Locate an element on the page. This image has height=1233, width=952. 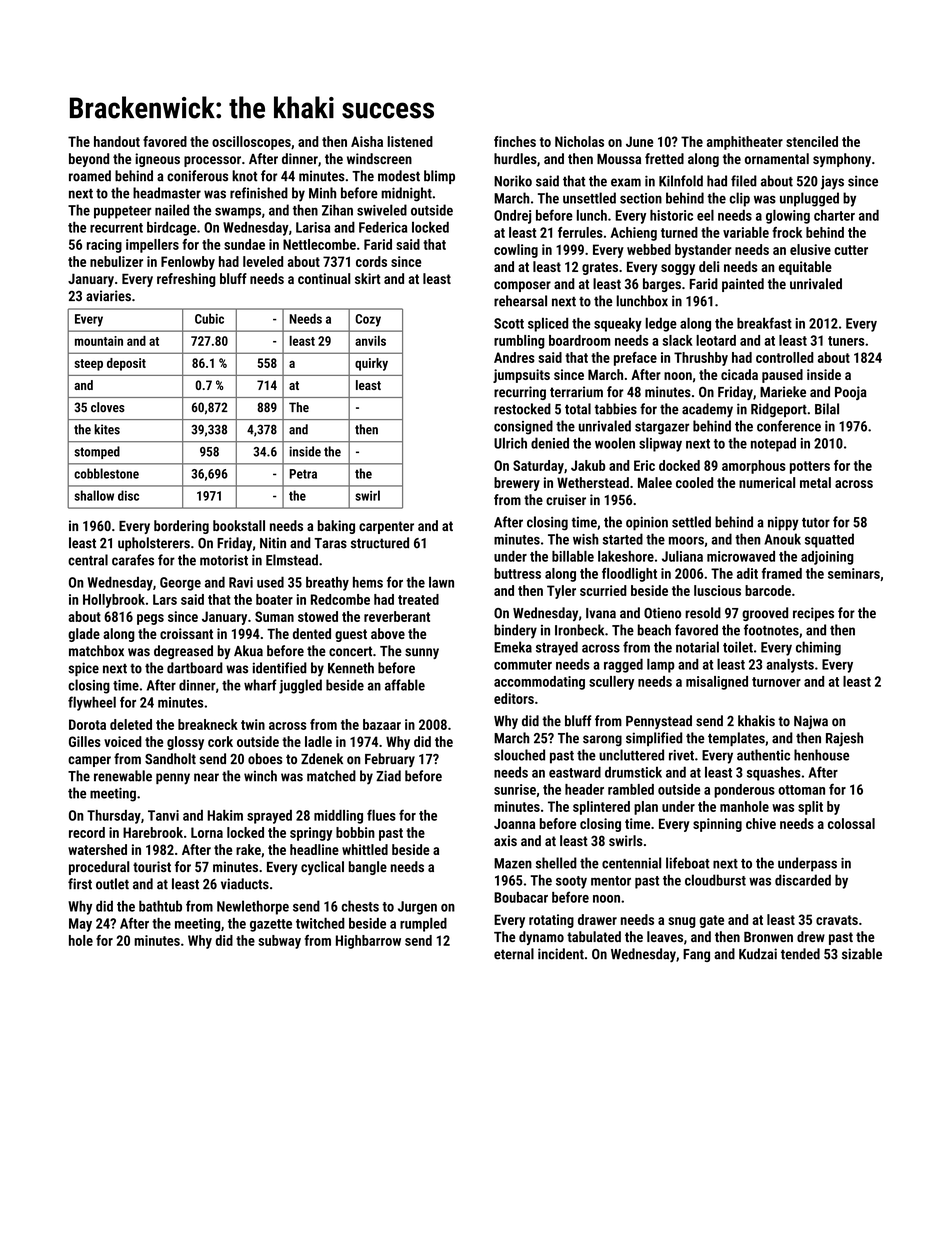
kites is located at coordinates (107, 429).
